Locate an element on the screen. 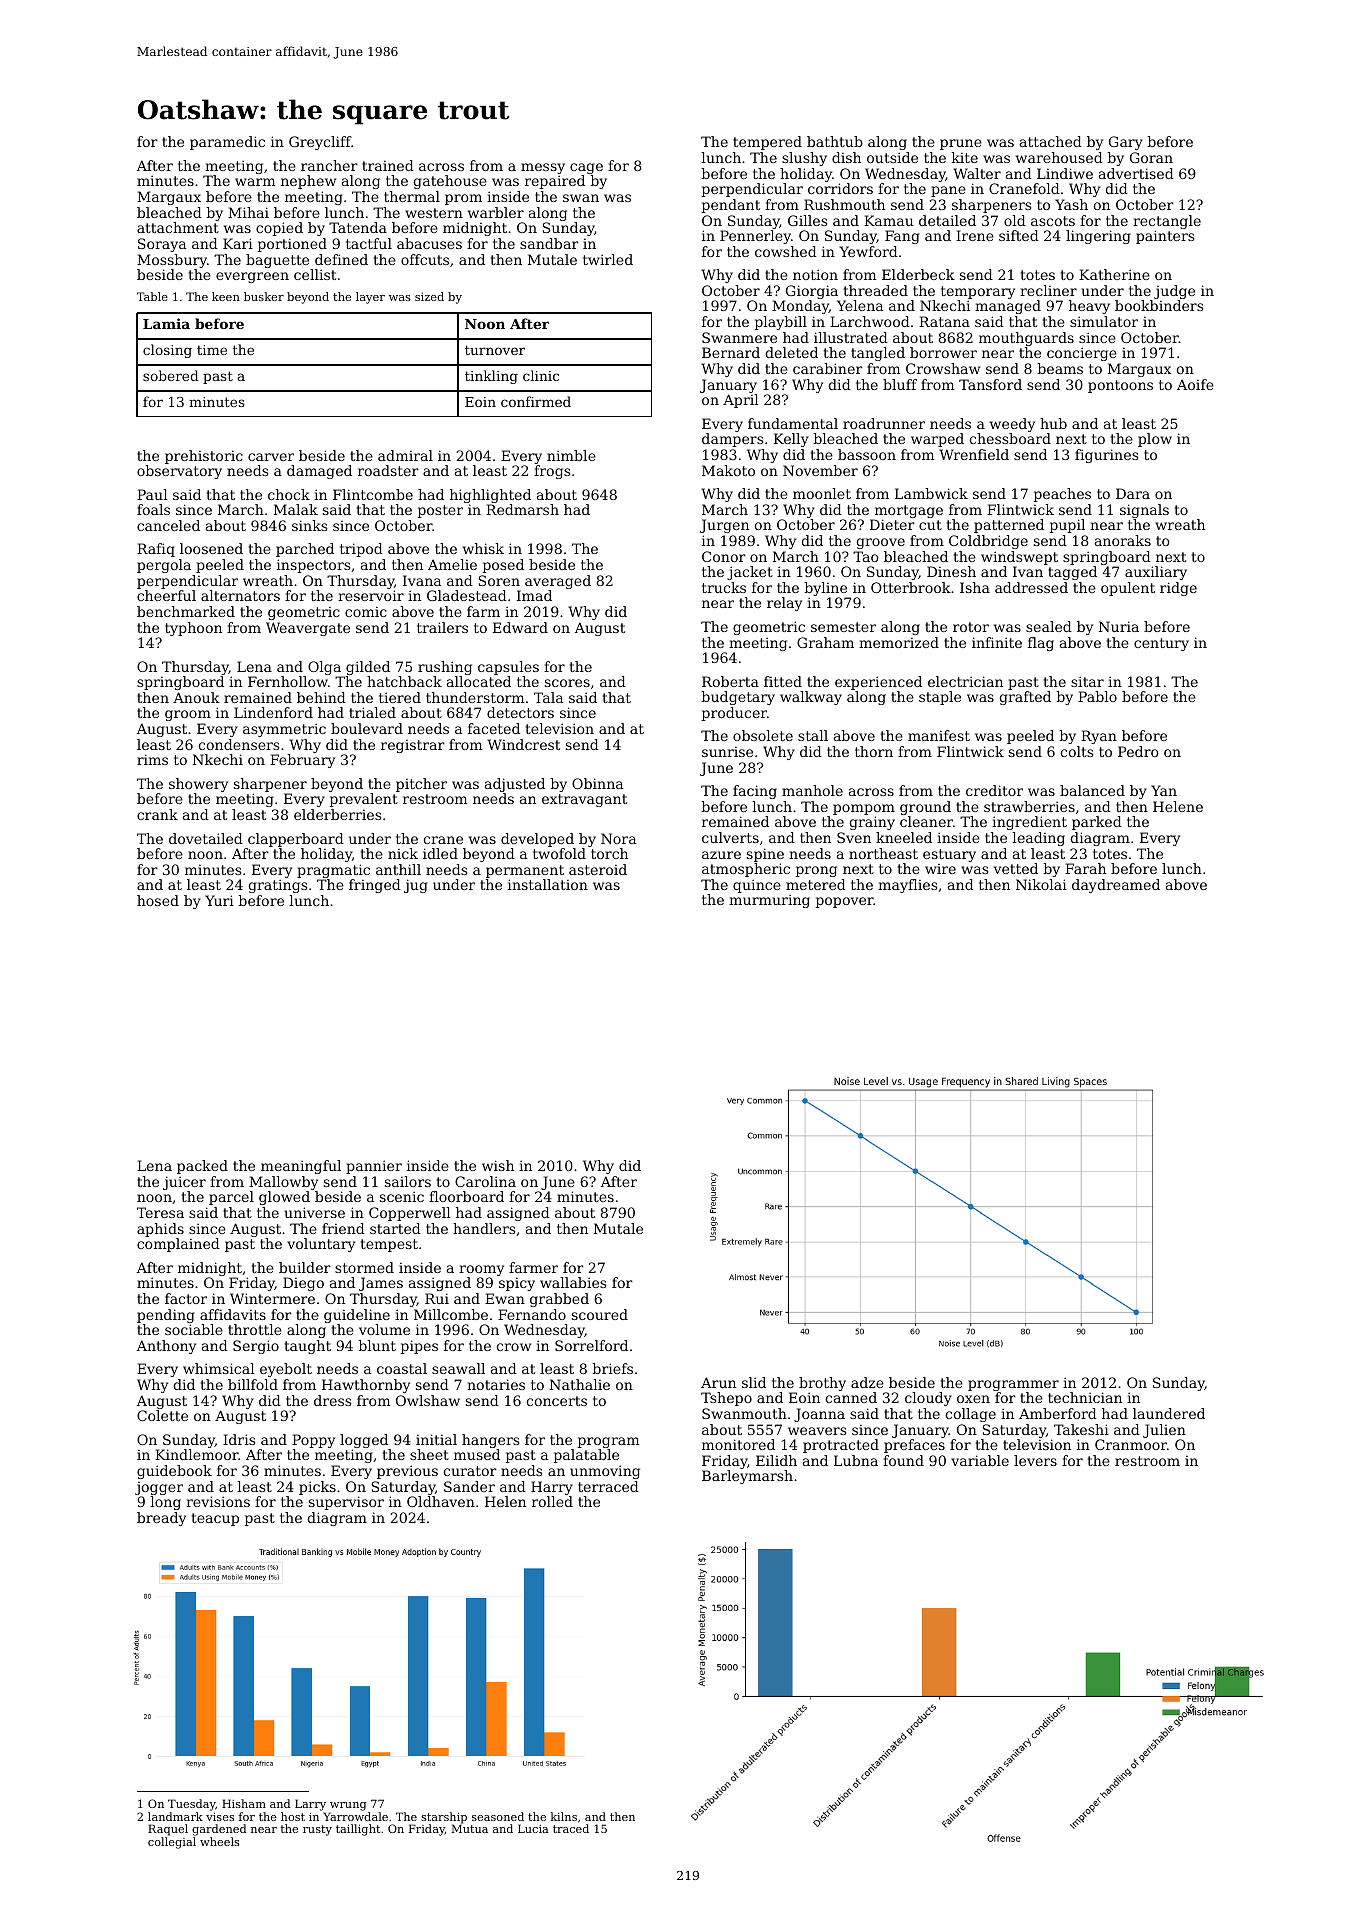 The width and height of the screenshot is (1353, 1914). repaired is located at coordinates (555, 182).
